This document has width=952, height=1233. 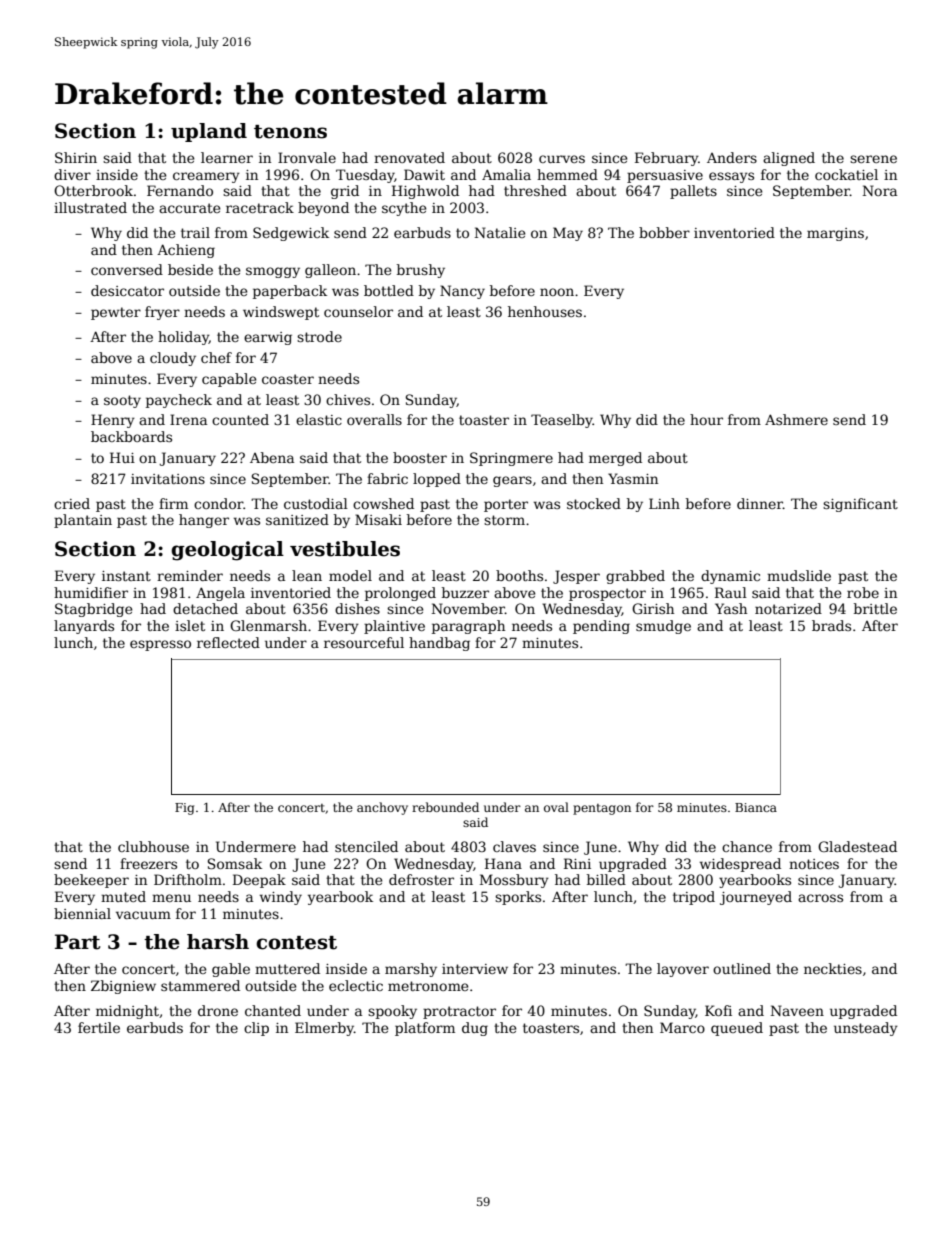 I want to click on serene, so click(x=873, y=159).
